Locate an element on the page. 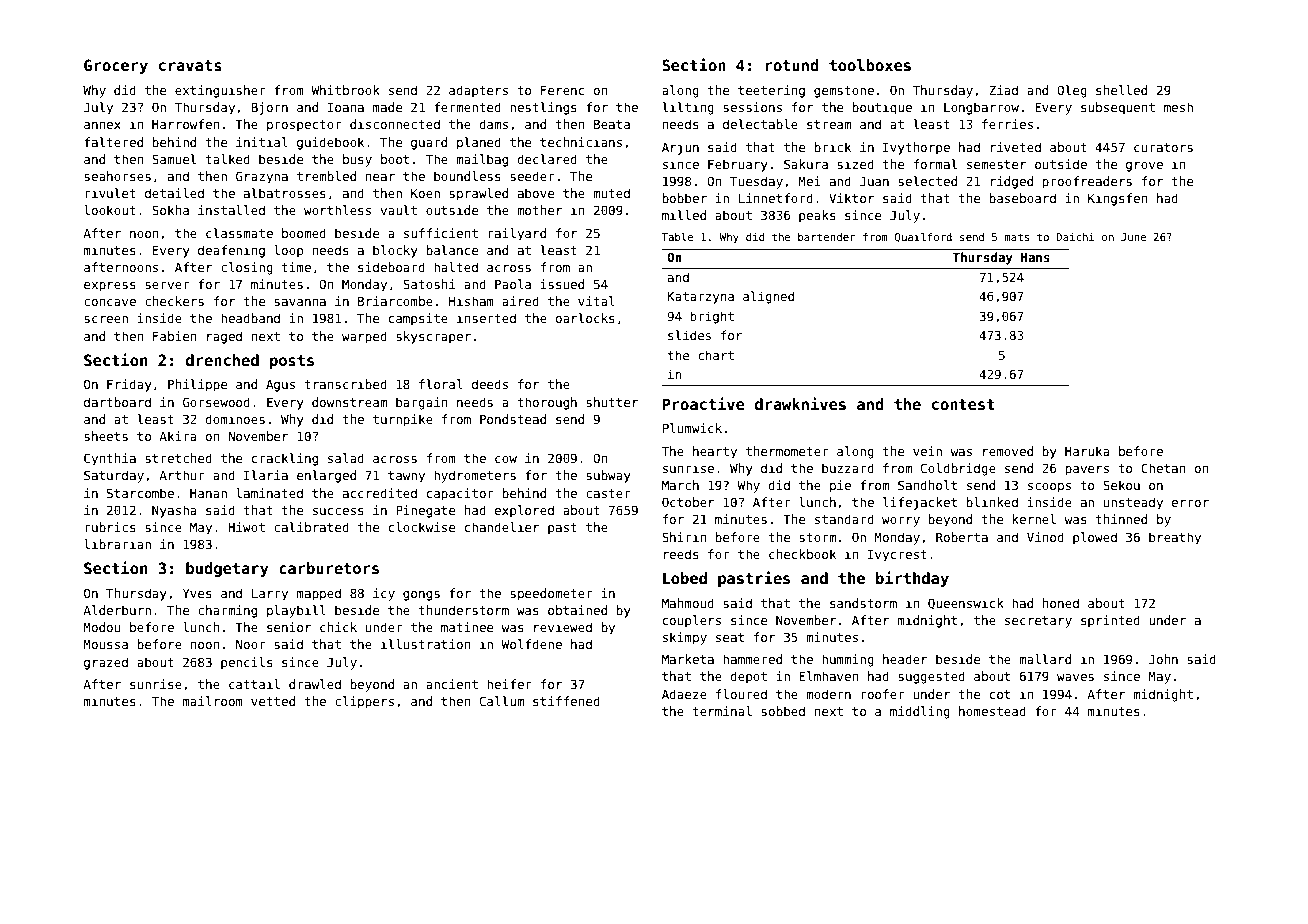  extinguisher is located at coordinates (220, 91).
